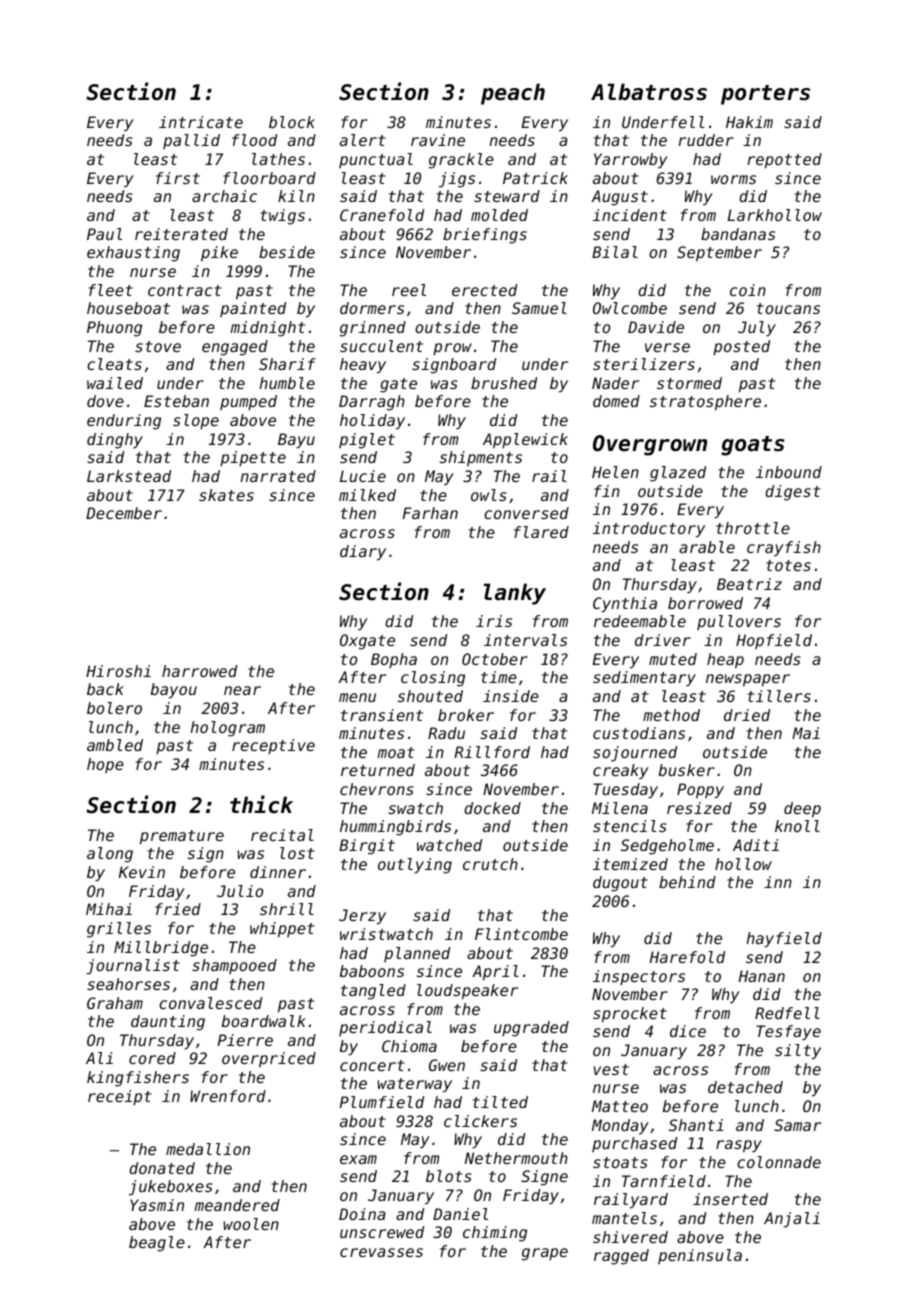 The width and height of the screenshot is (908, 1316). Describe the element at coordinates (372, 1065) in the screenshot. I see `concert` at that location.
